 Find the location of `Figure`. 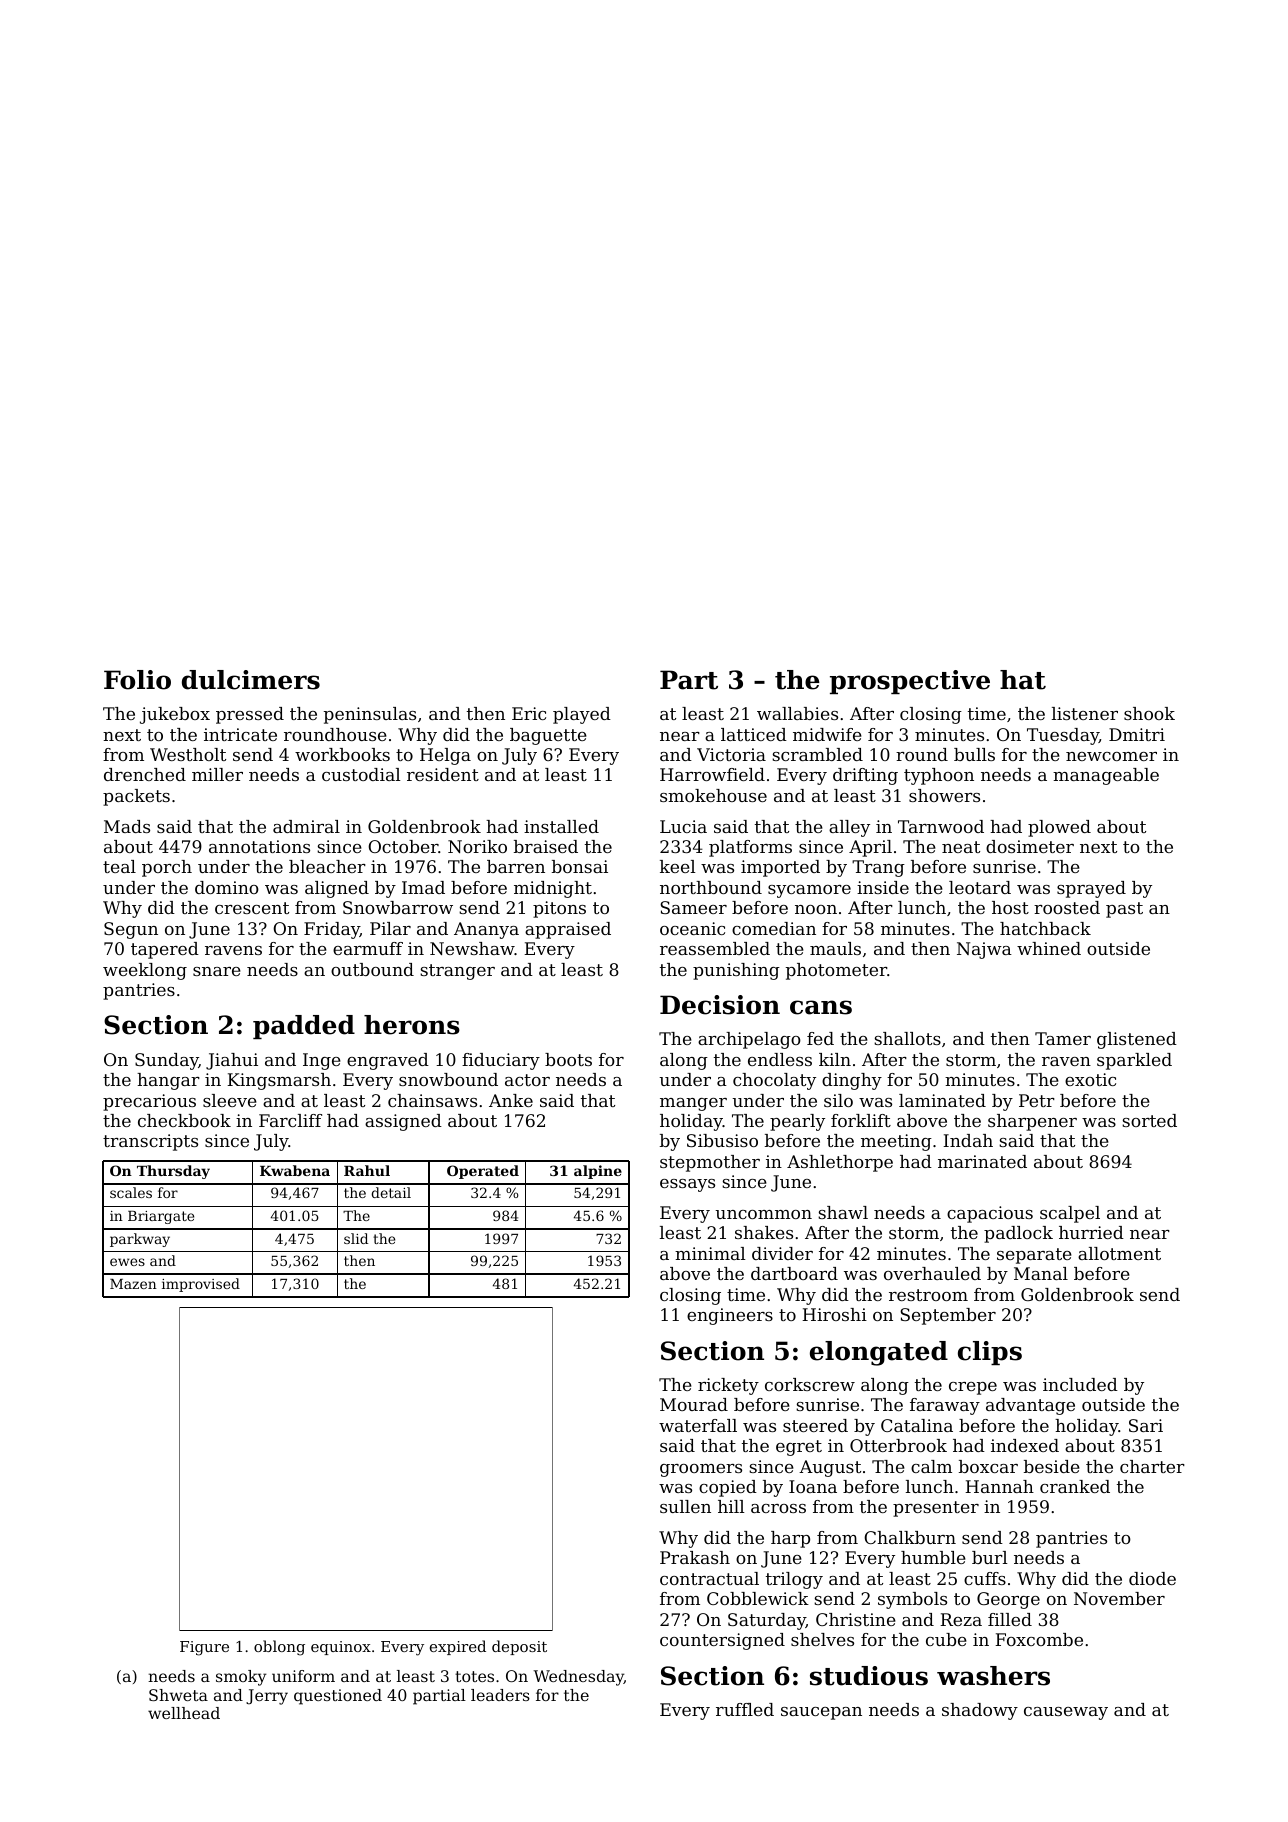

Figure is located at coordinates (204, 1648).
